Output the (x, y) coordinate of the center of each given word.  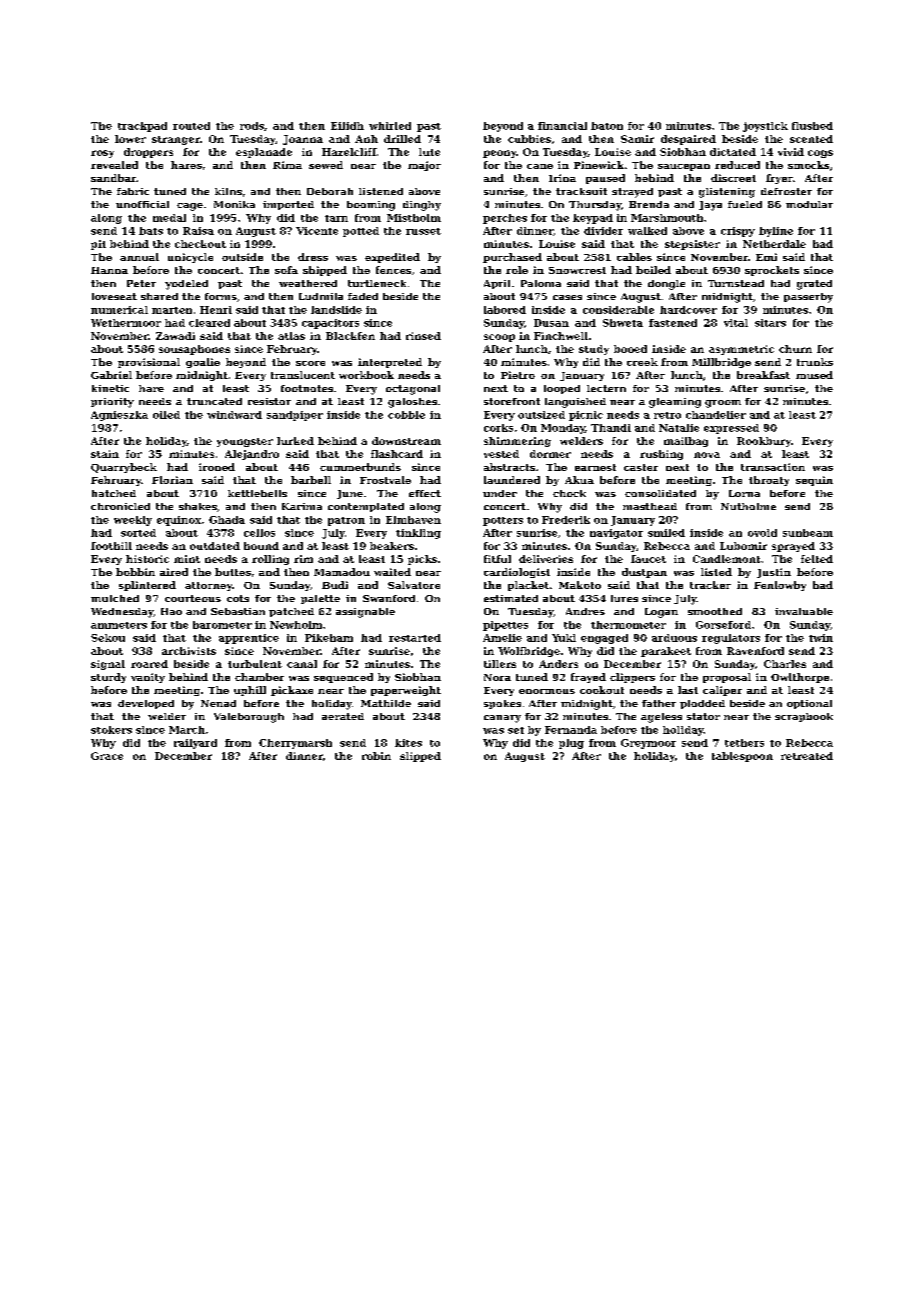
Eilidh (347, 126)
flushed (812, 126)
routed (191, 126)
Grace (107, 756)
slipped (420, 757)
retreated (807, 756)
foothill (111, 546)
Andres (585, 611)
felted (817, 559)
